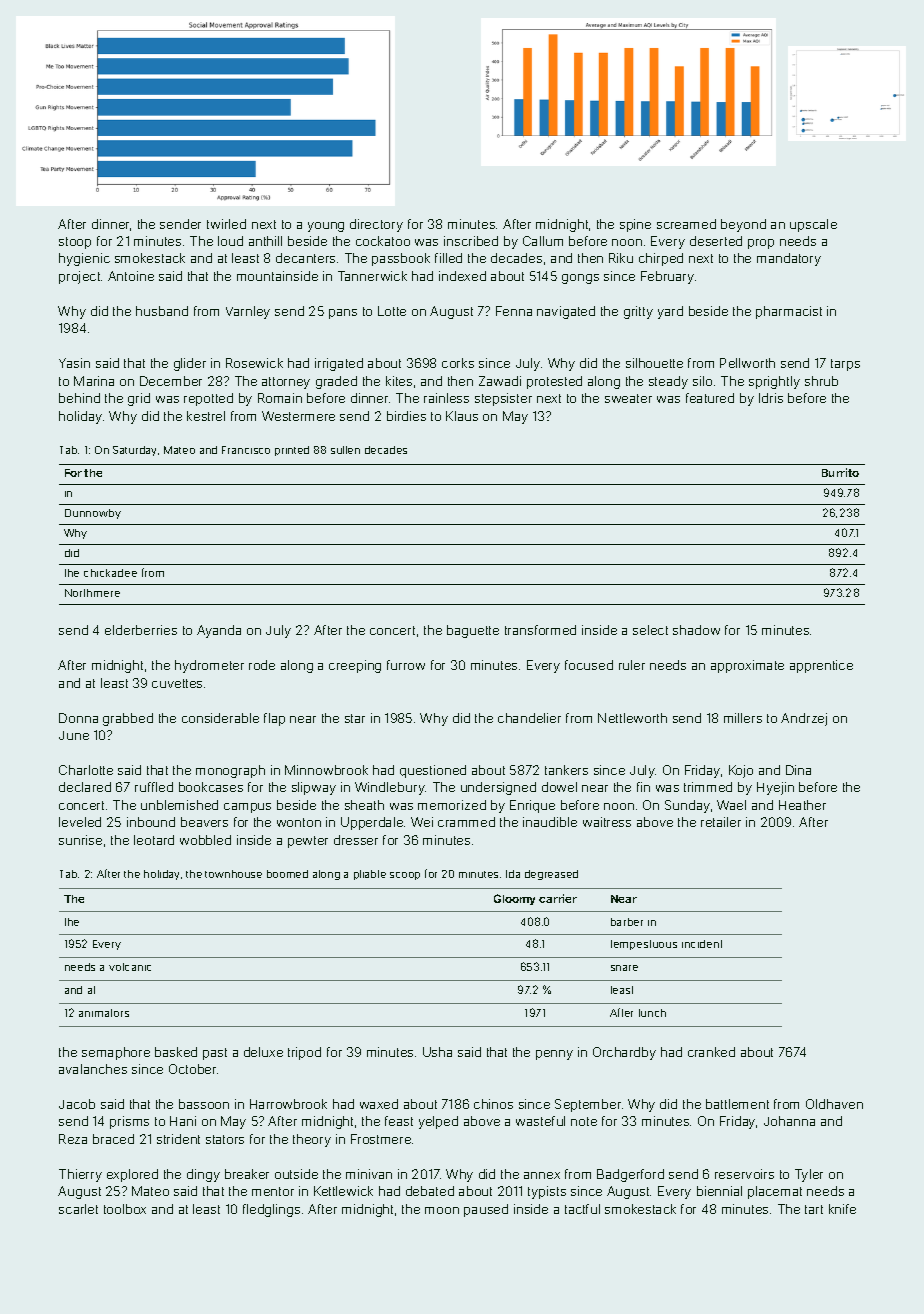  Describe the element at coordinates (271, 1210) in the screenshot. I see `fledglings` at that location.
